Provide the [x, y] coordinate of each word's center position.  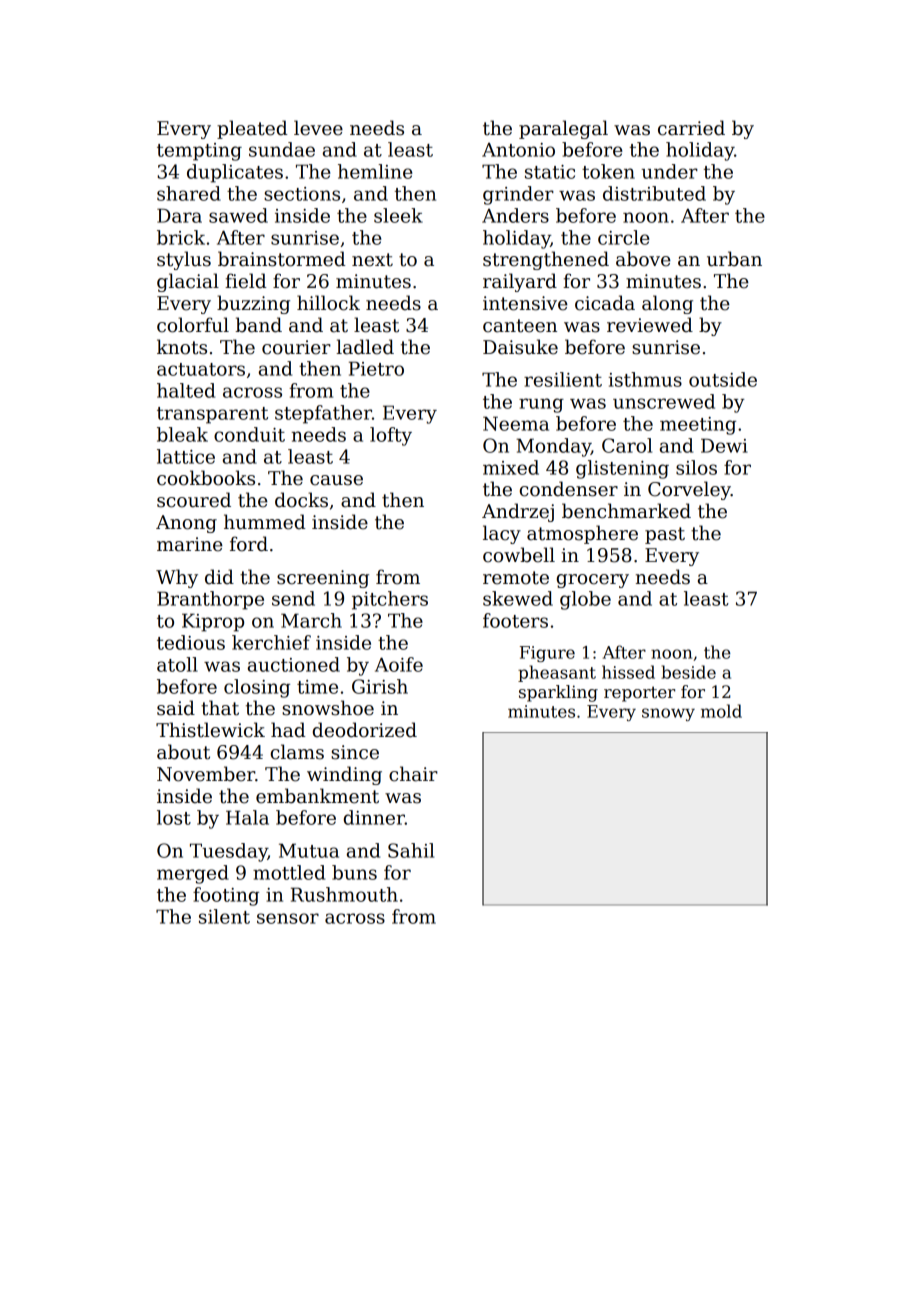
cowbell [519, 555]
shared [189, 193]
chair [413, 774]
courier [296, 347]
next [372, 260]
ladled [365, 347]
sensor [288, 918]
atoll [177, 664]
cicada [605, 303]
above [643, 259]
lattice [186, 456]
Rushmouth [344, 894]
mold [721, 711]
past [665, 535]
